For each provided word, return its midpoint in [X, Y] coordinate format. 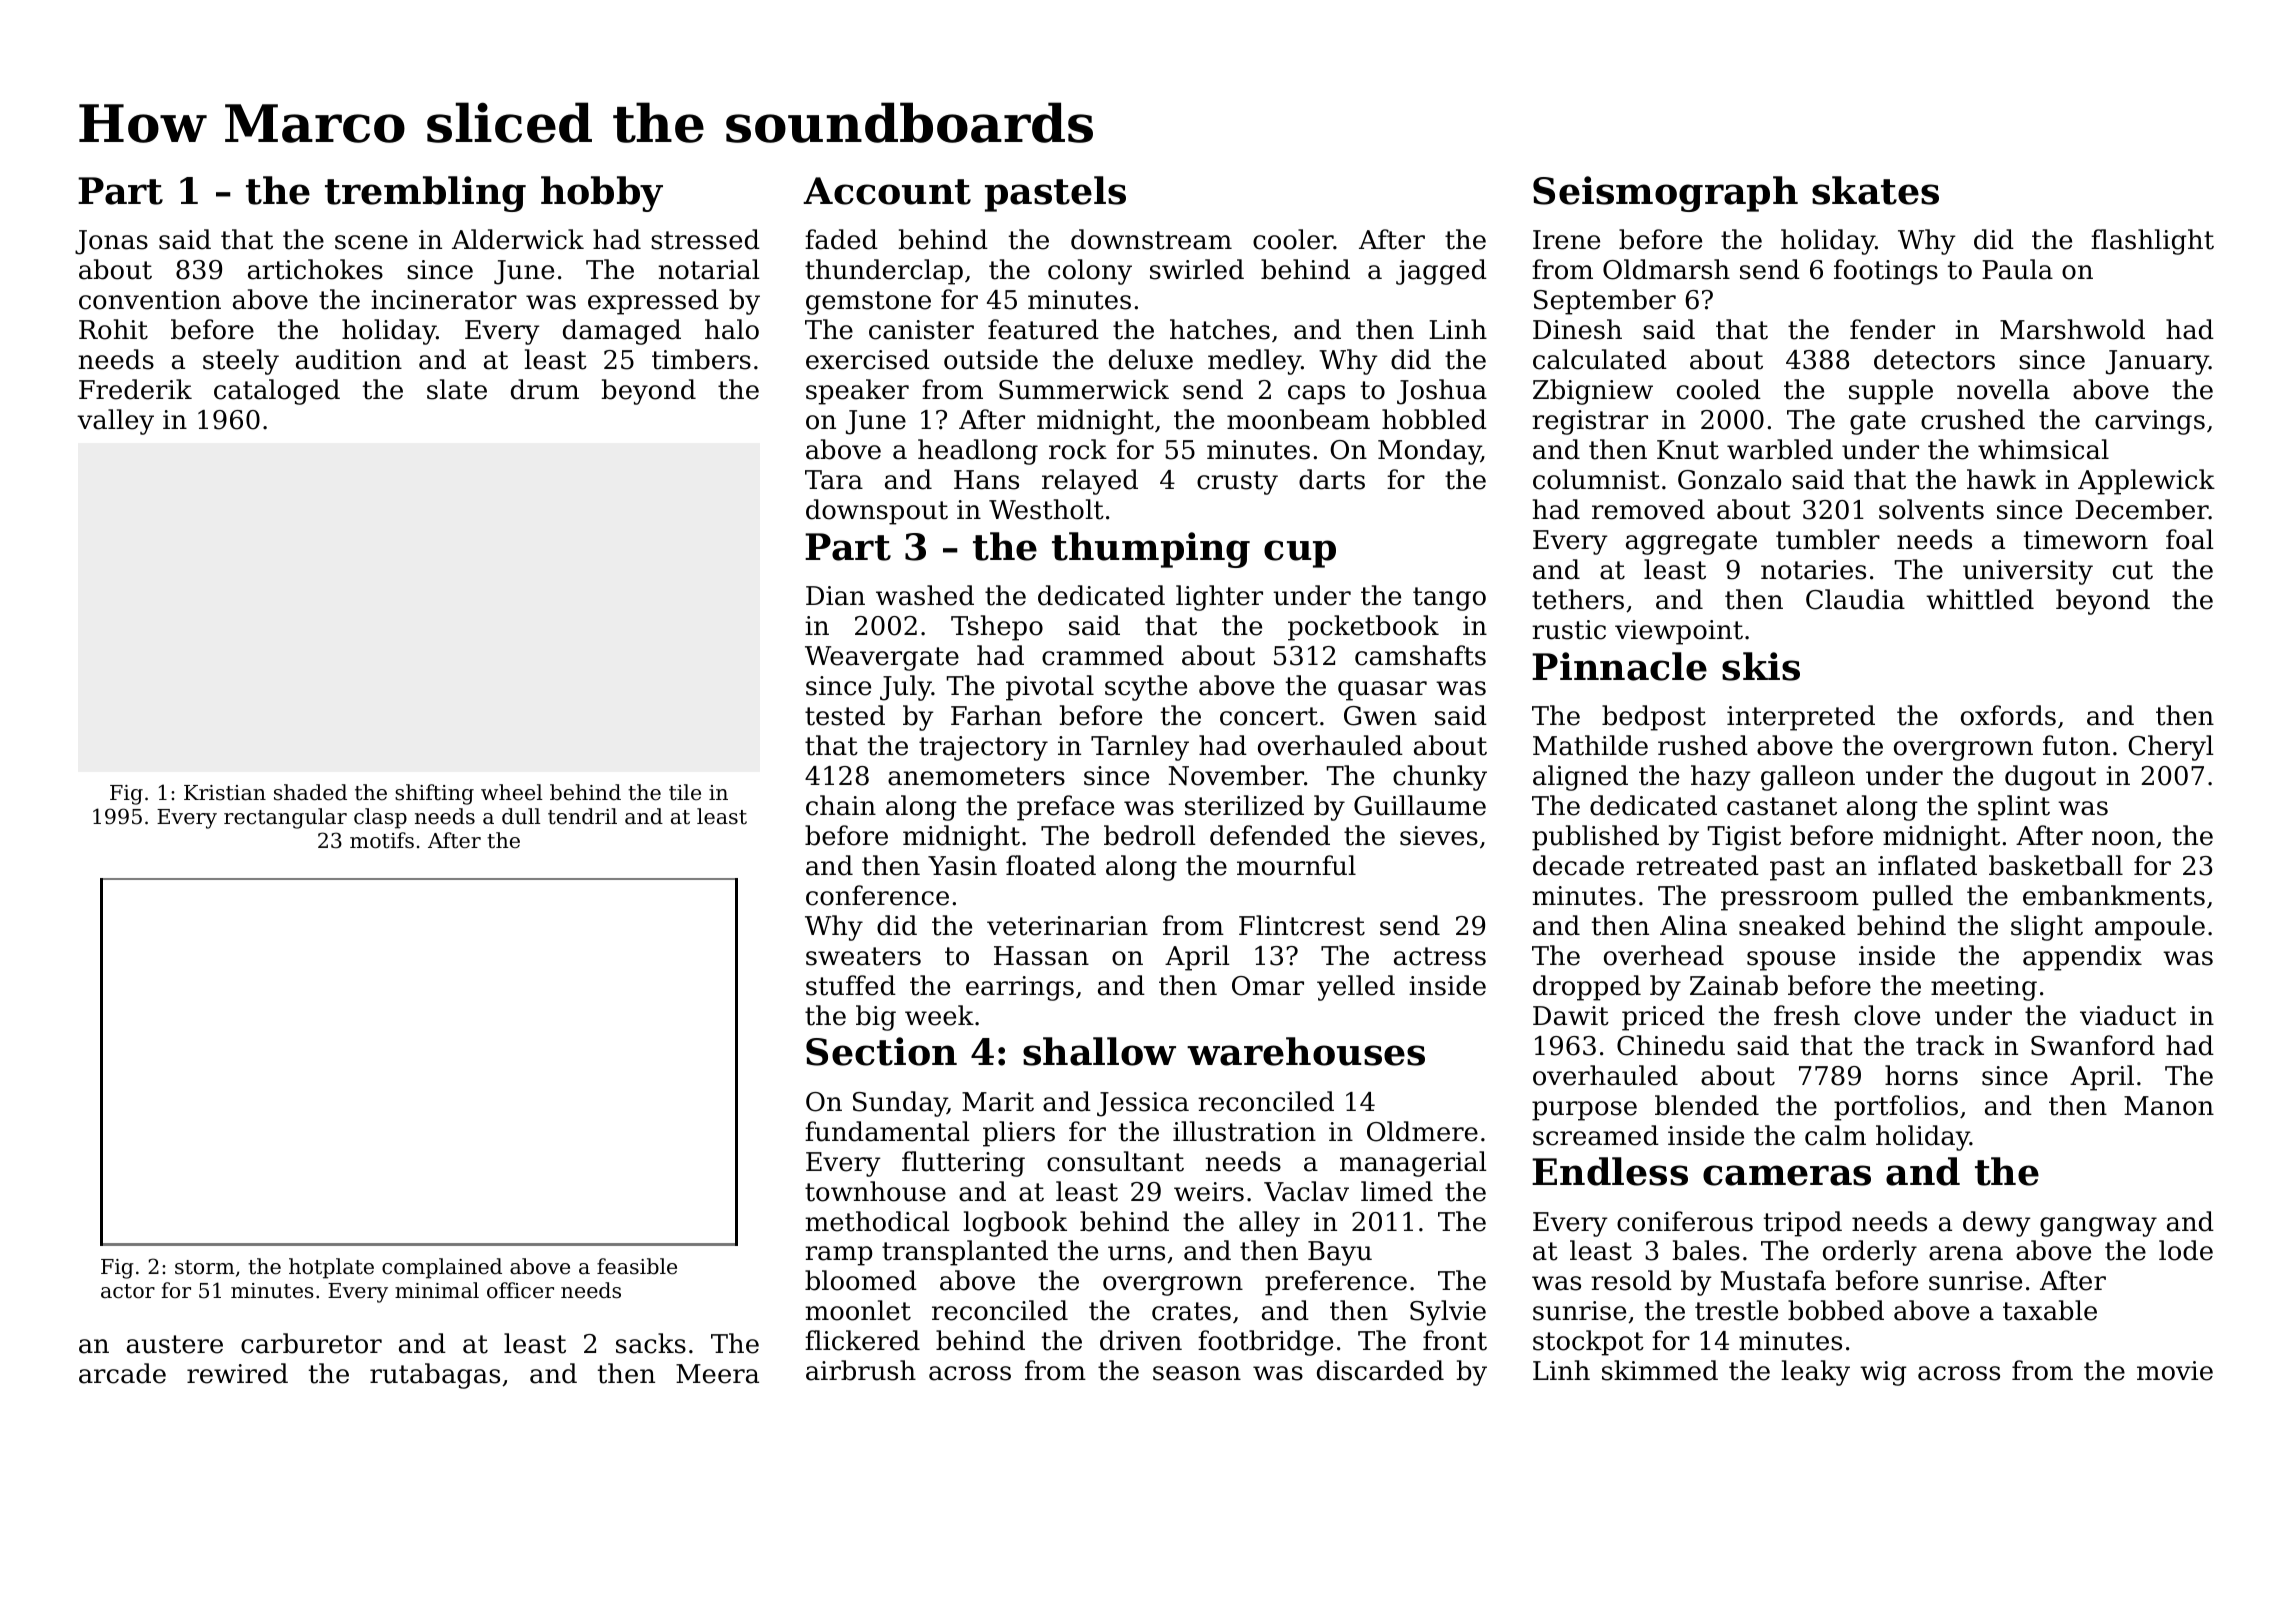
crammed [1103, 655]
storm [205, 1267]
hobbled [1434, 419]
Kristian [225, 793]
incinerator [444, 300]
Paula [2017, 269]
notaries [1813, 570]
